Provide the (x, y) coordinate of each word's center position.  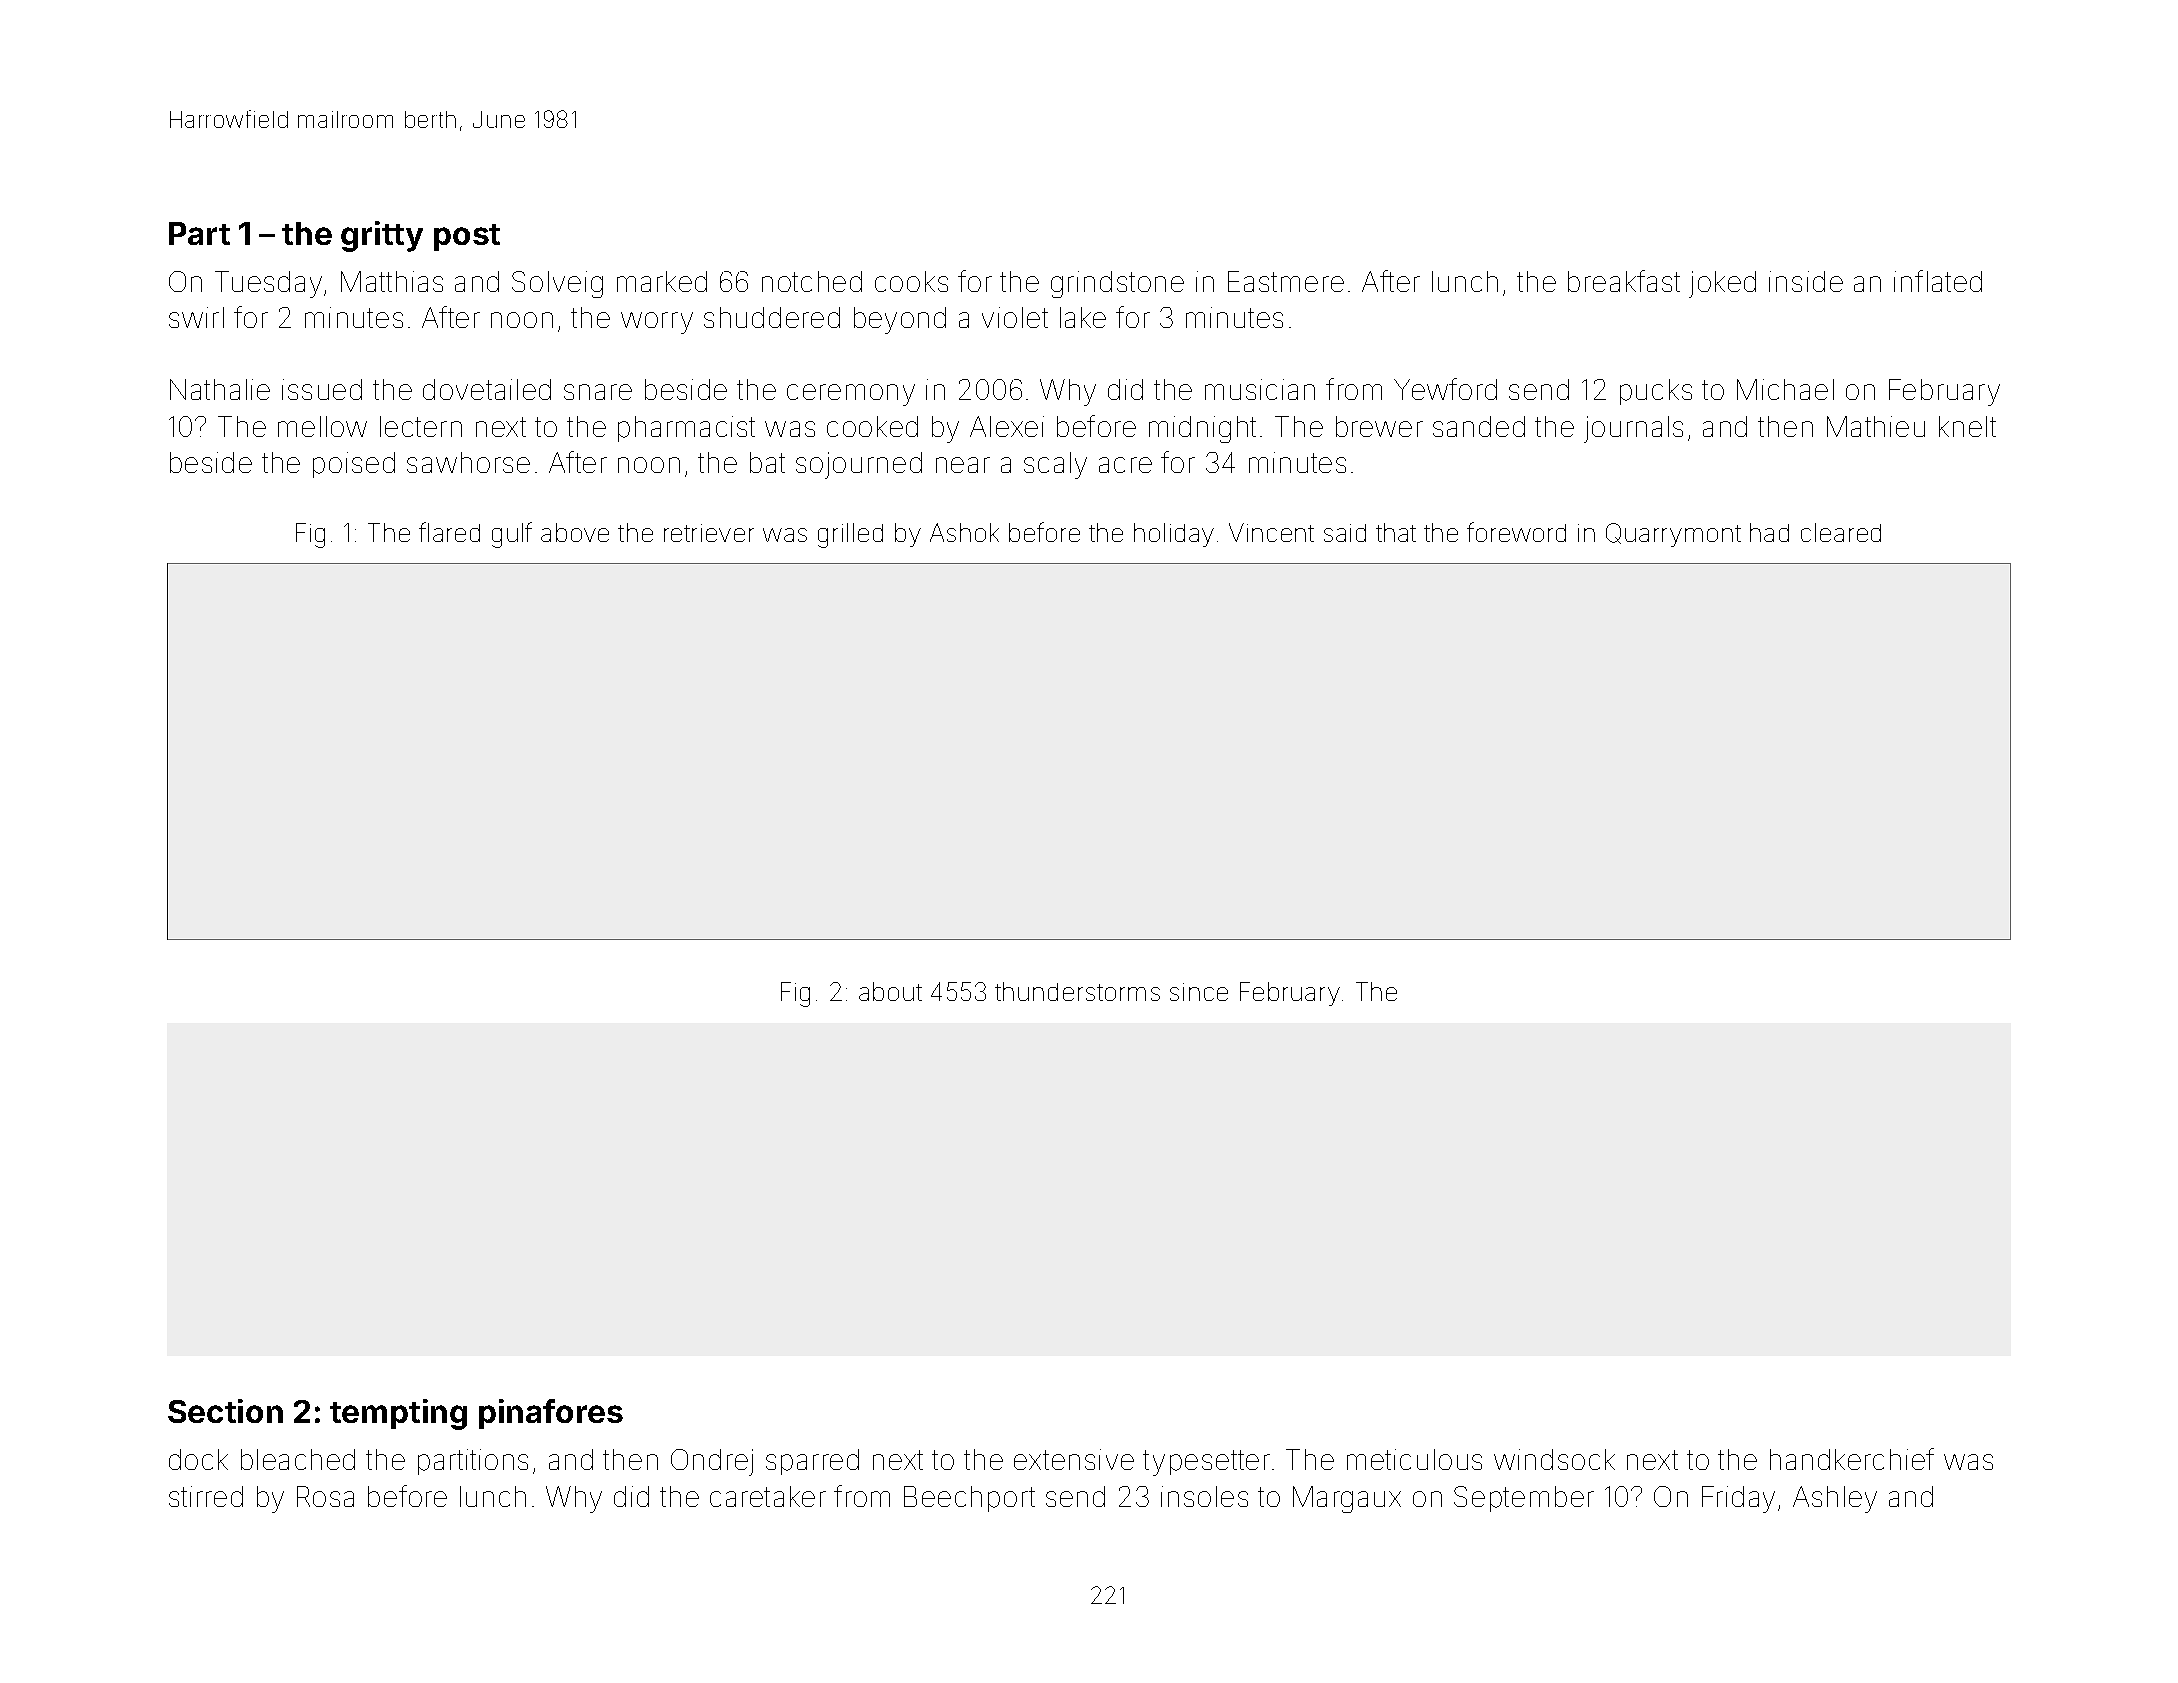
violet (1015, 317)
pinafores (551, 1414)
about (890, 991)
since (1199, 992)
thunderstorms (1077, 991)
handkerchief (1852, 1459)
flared (449, 532)
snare (598, 392)
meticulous (1414, 1459)
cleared (1841, 532)
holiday (1174, 535)
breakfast (1624, 281)
